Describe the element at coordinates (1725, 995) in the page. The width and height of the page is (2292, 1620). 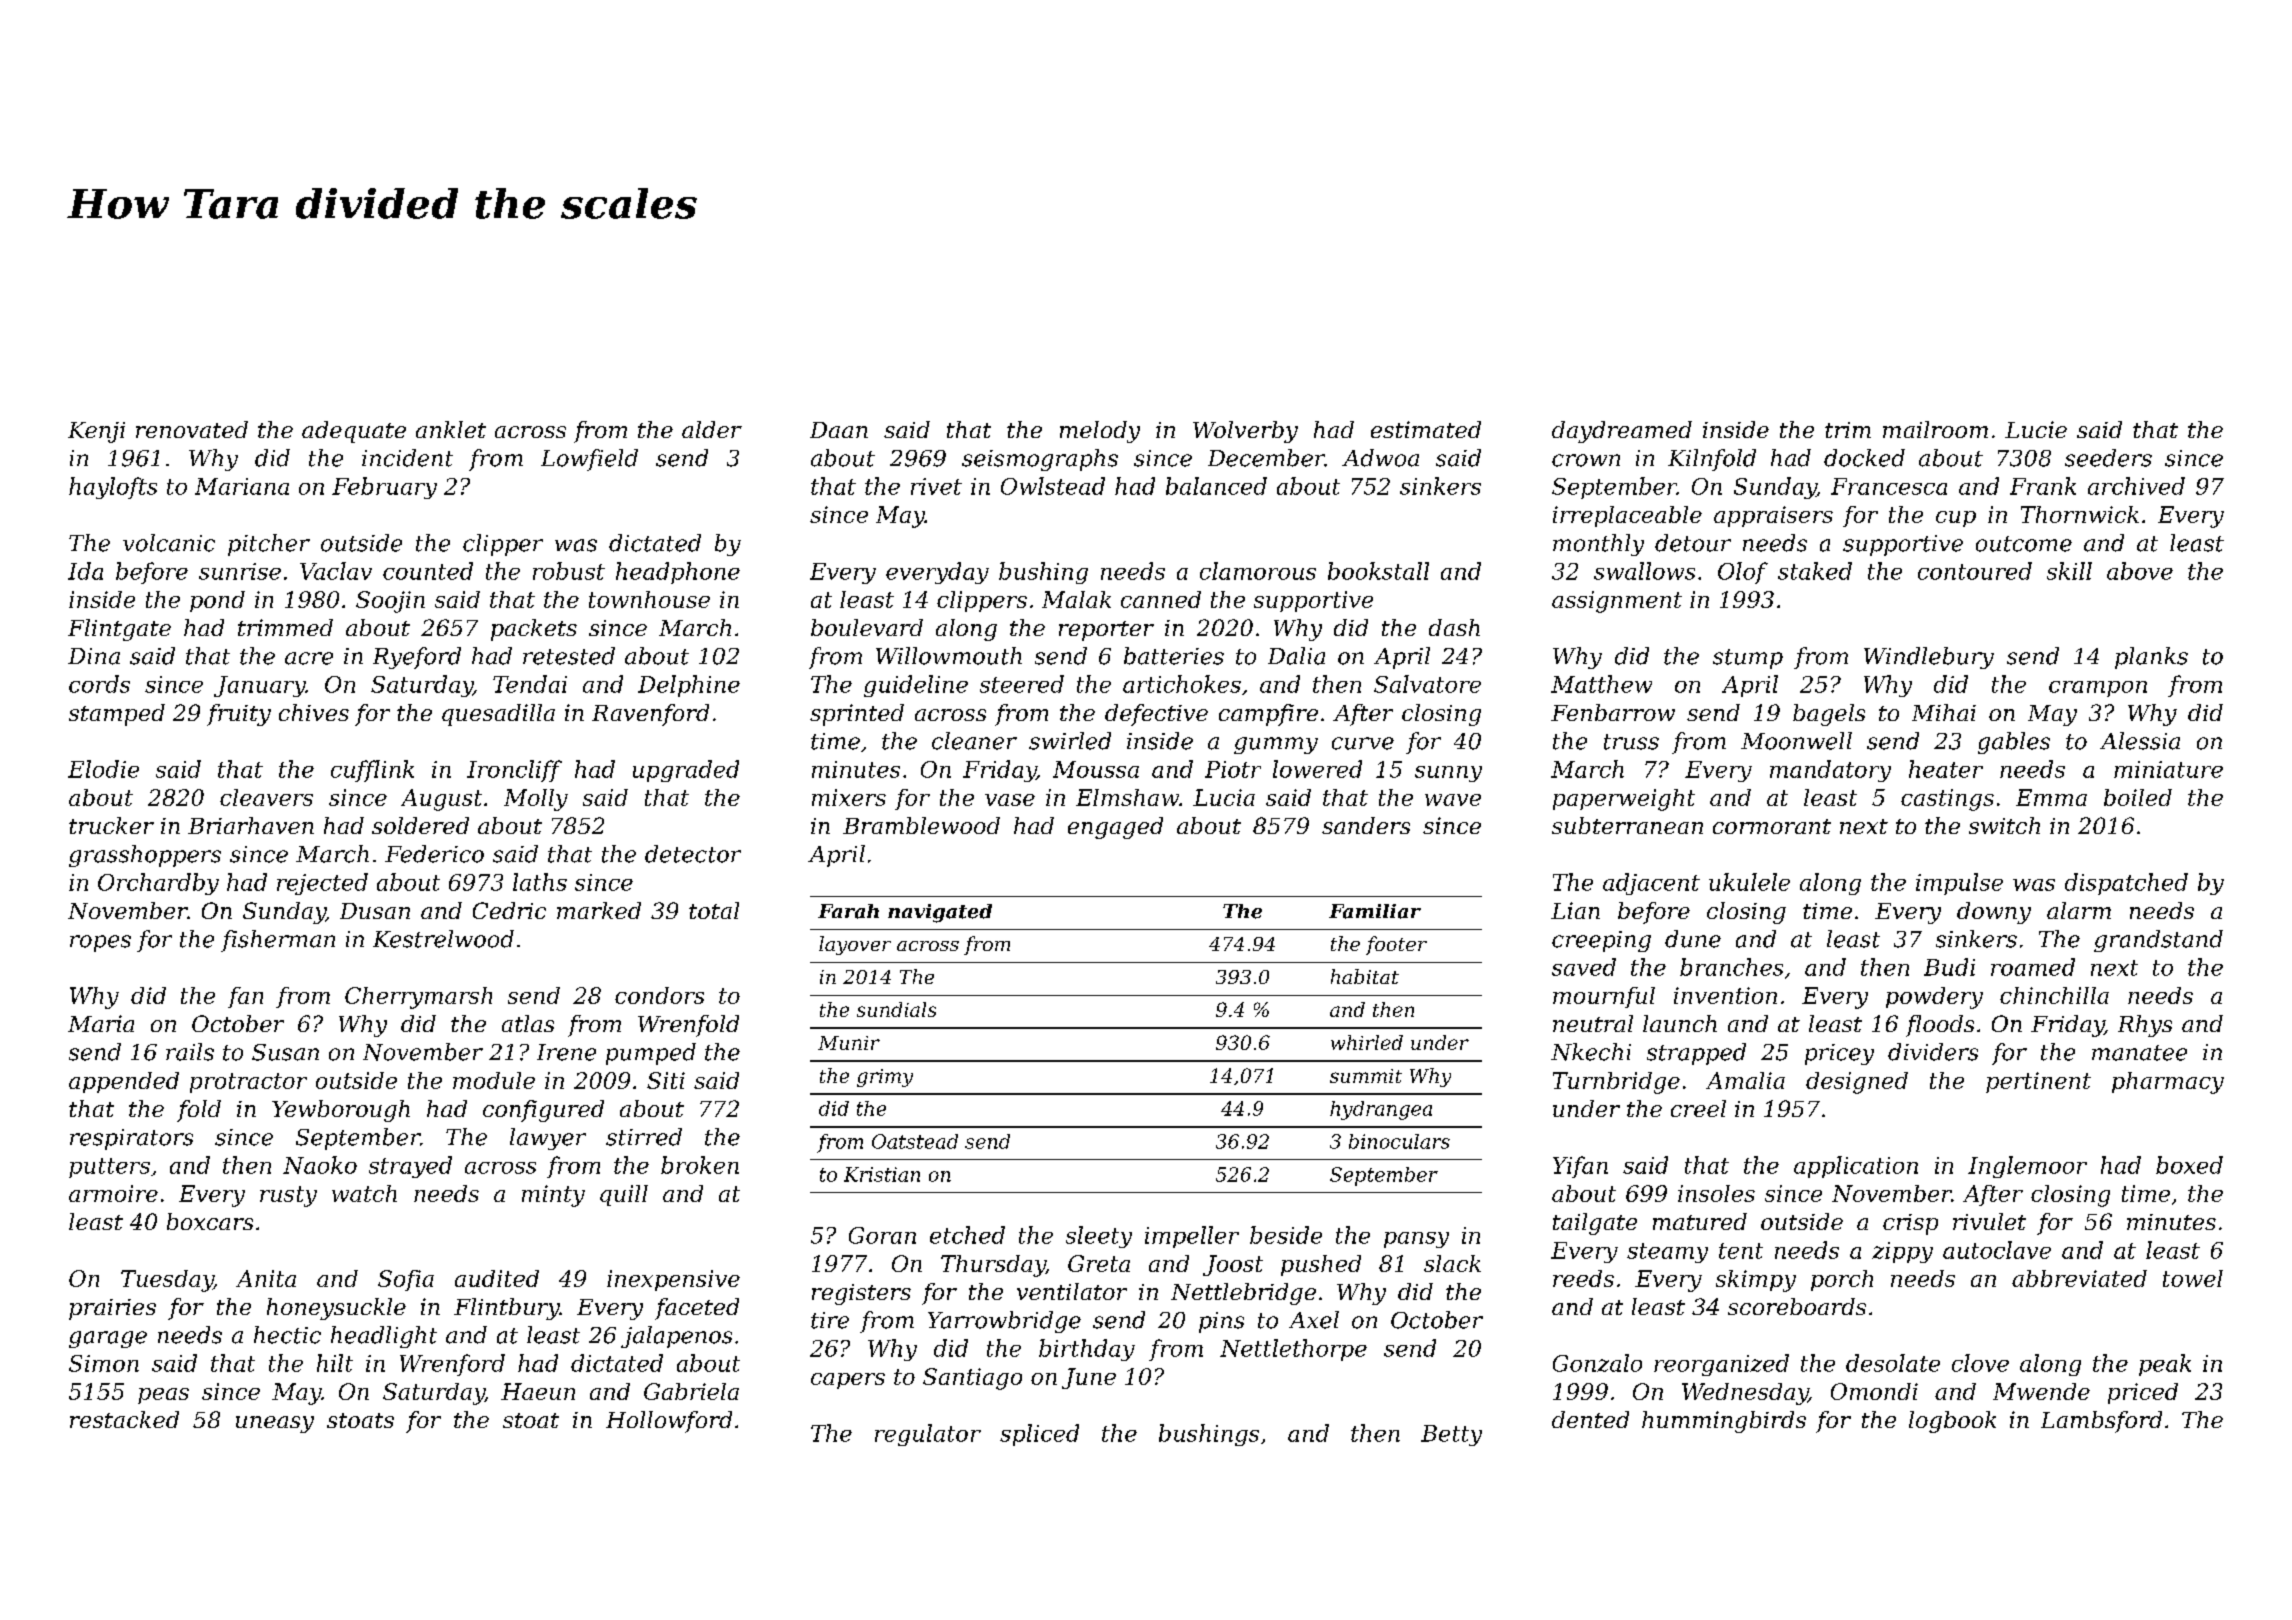
I see `invention` at that location.
